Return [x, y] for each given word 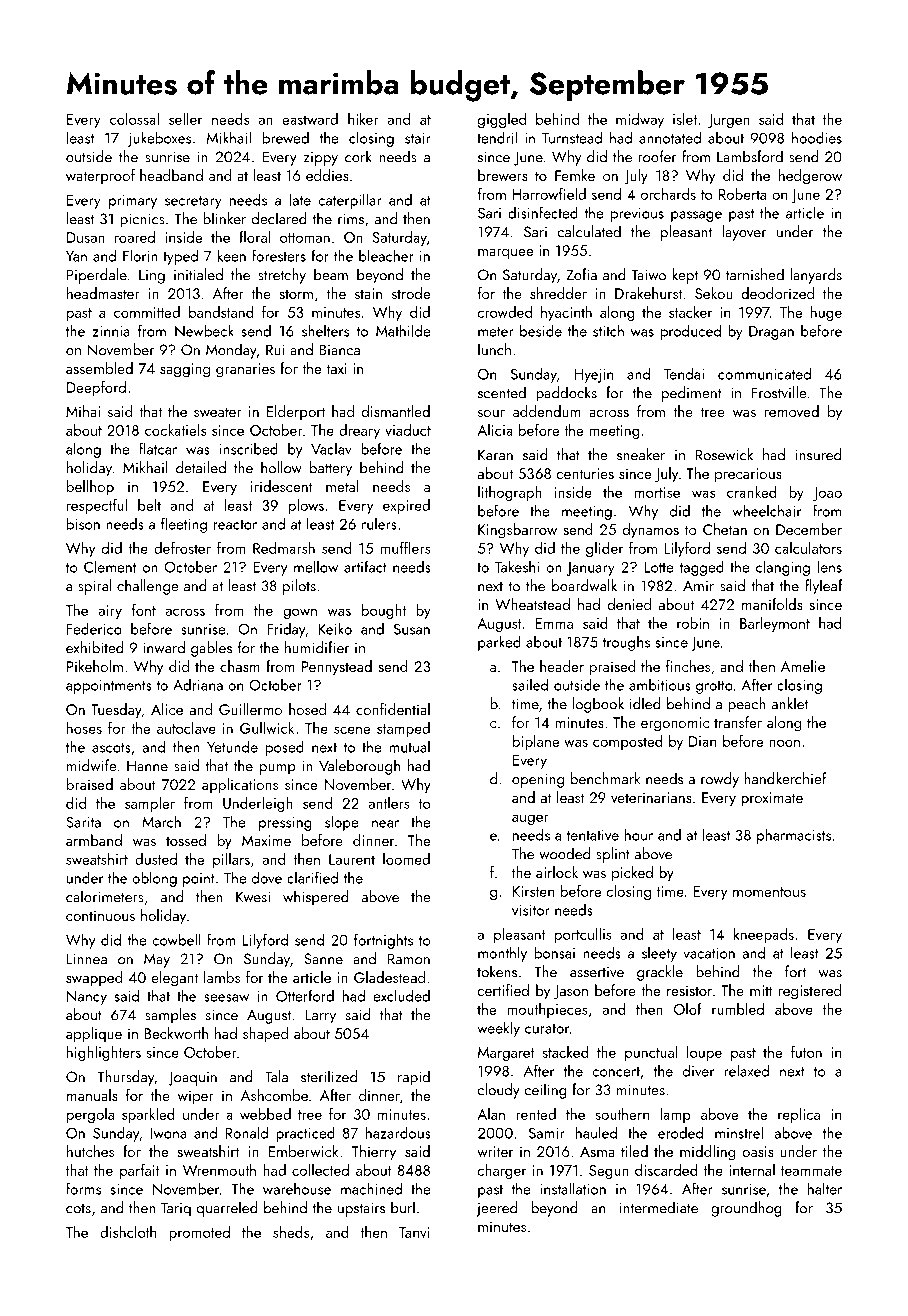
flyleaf [824, 587]
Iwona [169, 1133]
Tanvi [414, 1232]
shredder [558, 293]
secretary [193, 202]
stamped [403, 729]
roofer [657, 156]
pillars [231, 860]
